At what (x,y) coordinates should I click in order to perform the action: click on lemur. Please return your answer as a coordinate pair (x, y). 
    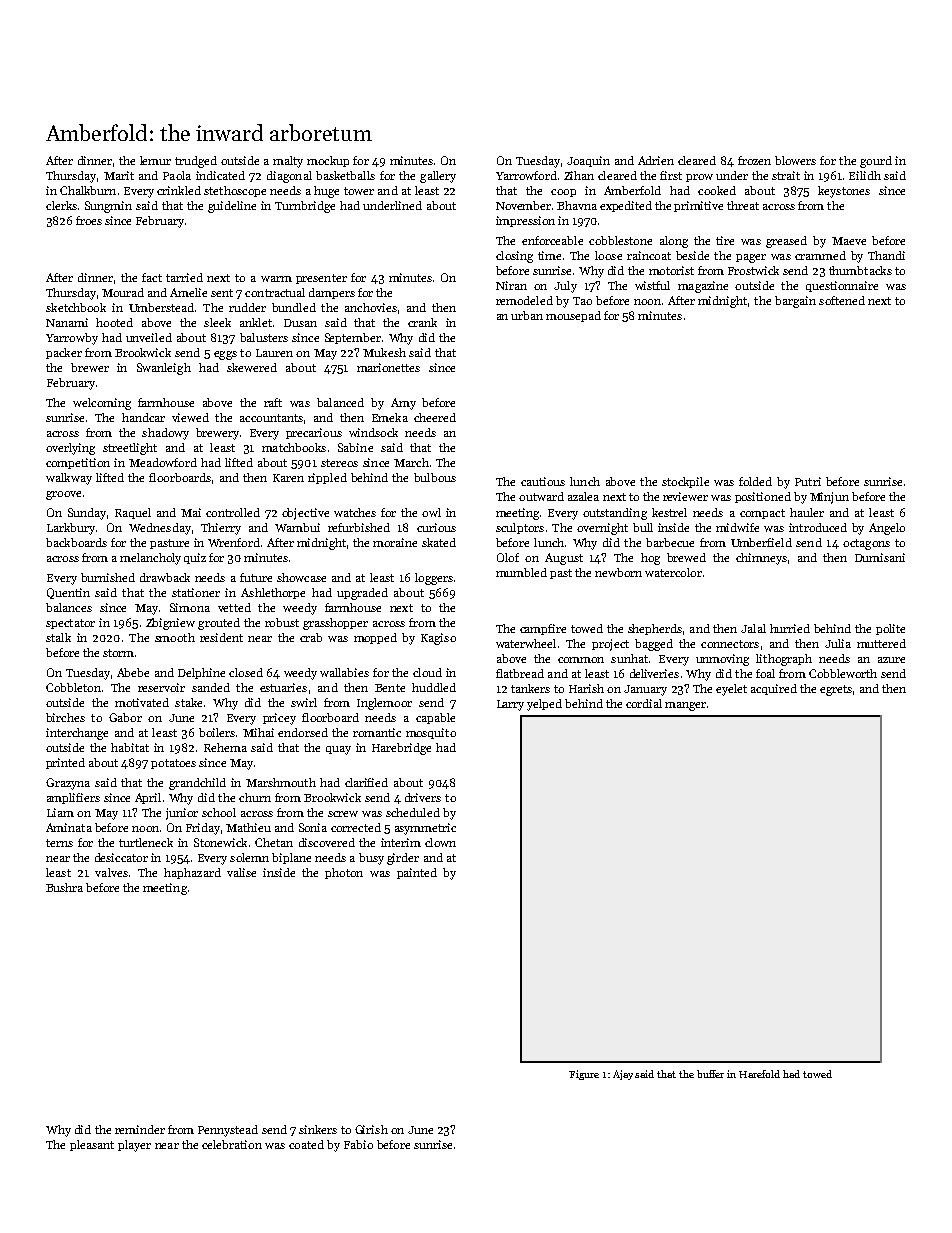
    Looking at the image, I should click on (155, 160).
